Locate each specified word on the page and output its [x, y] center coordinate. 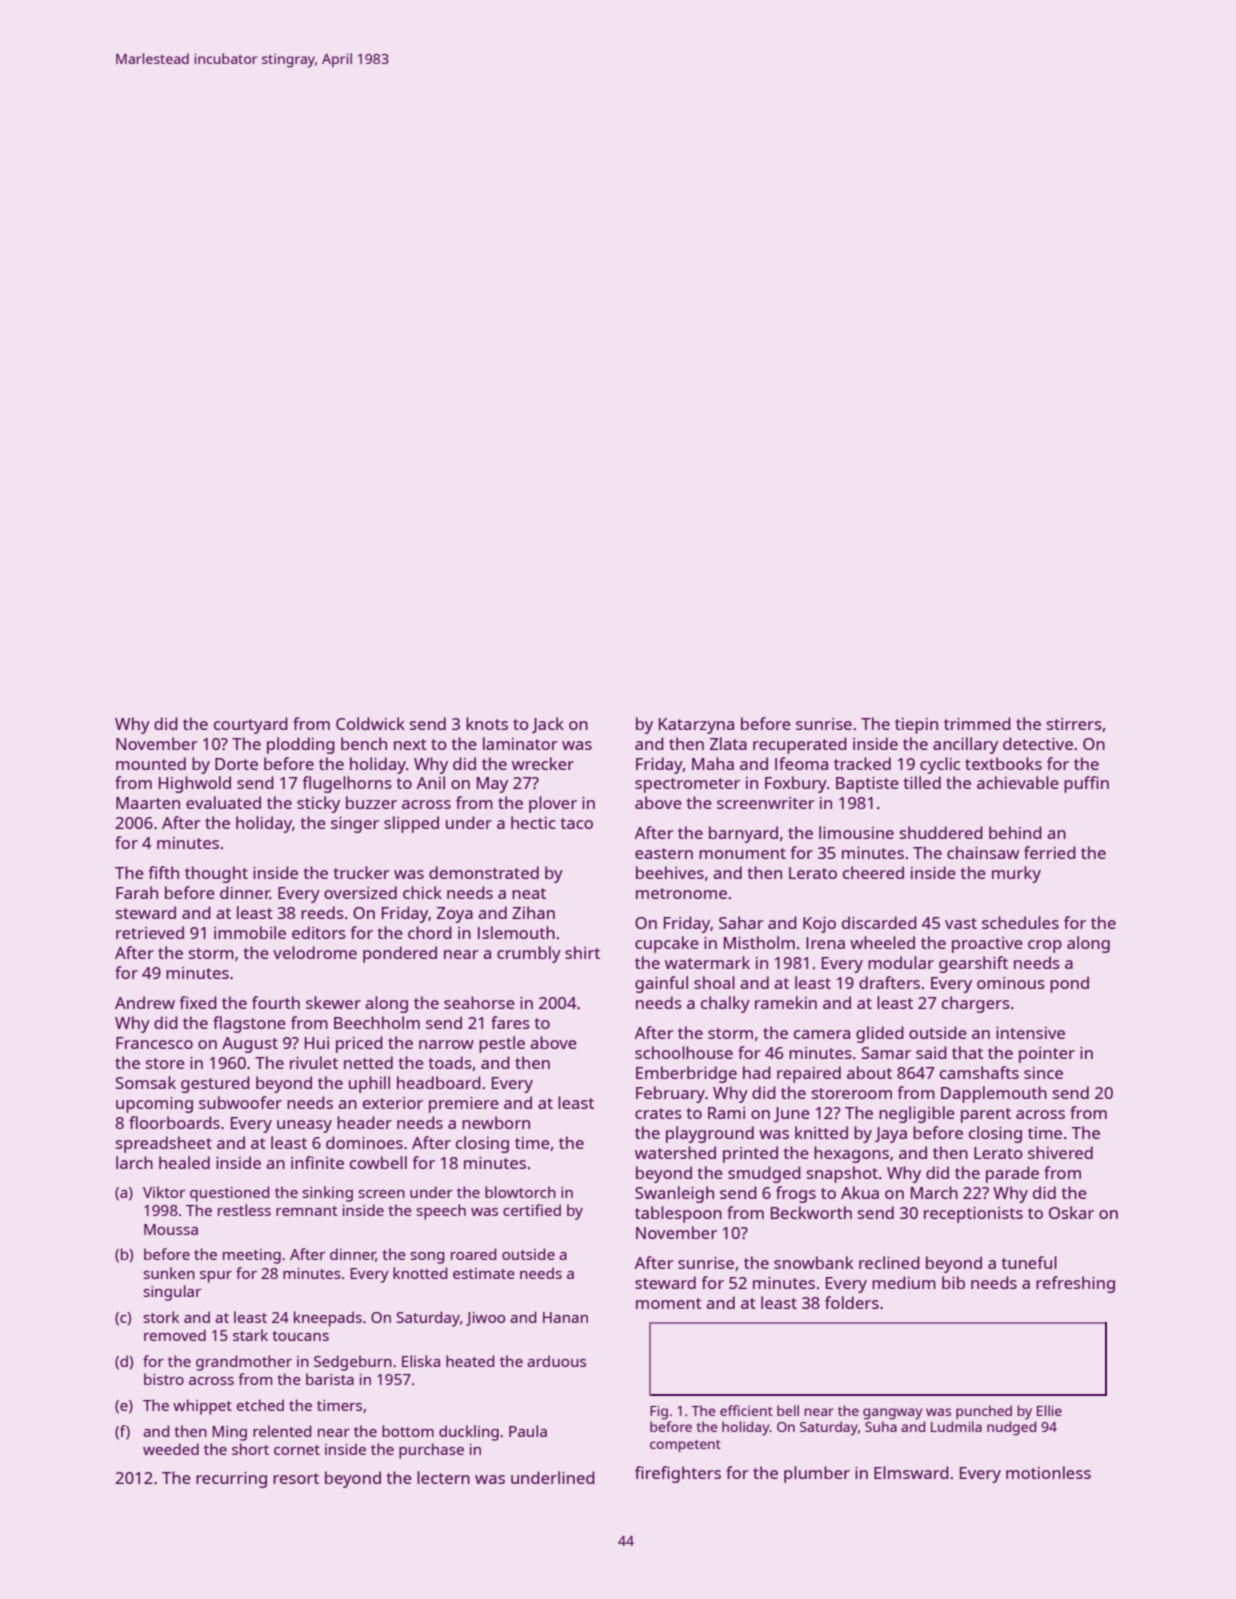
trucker [361, 872]
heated [470, 1361]
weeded [171, 1449]
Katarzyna [696, 726]
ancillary [965, 745]
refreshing [1075, 1284]
